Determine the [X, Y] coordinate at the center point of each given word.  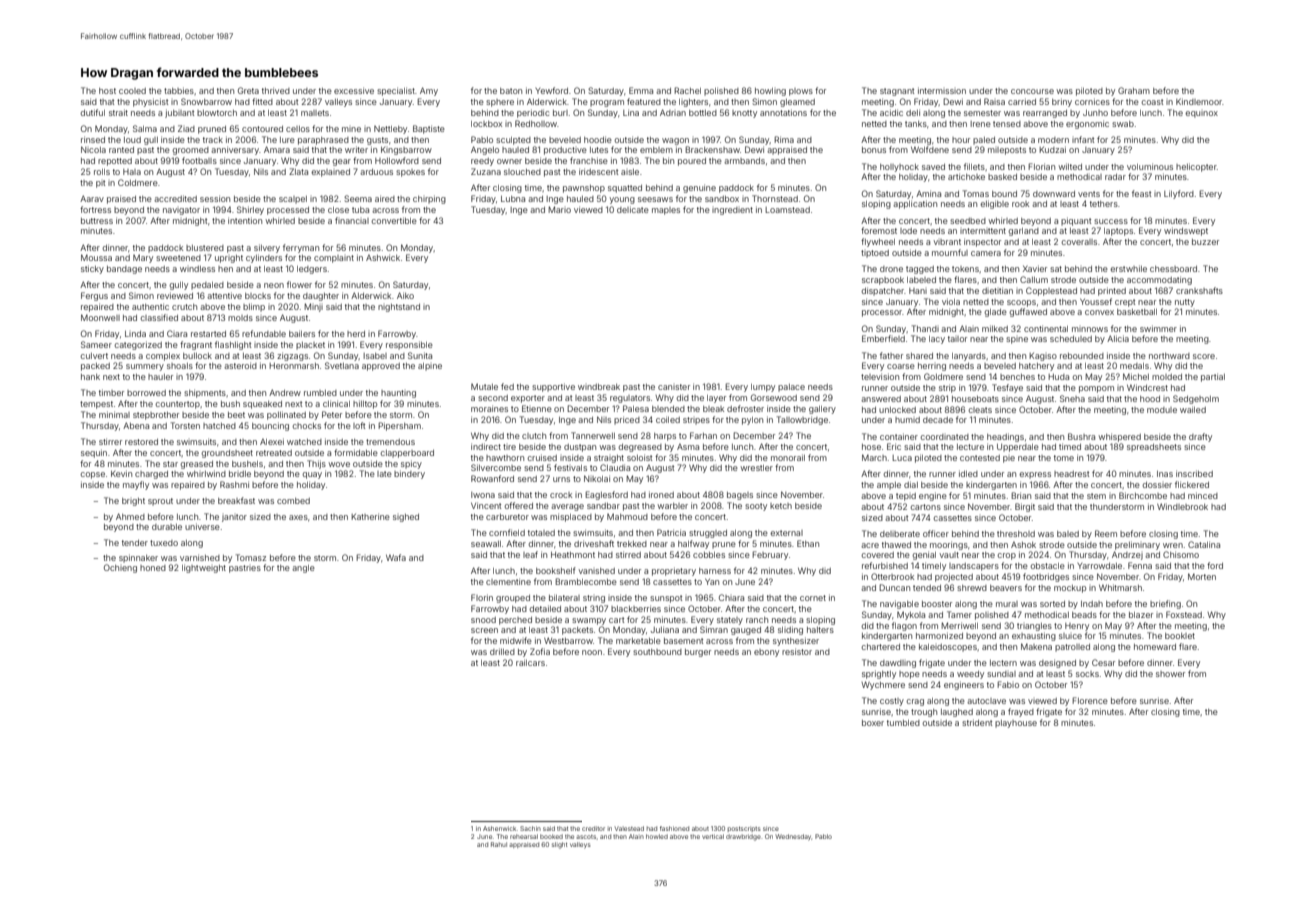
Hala [132, 172]
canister [674, 387]
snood [483, 620]
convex [1099, 312]
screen [484, 630]
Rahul [499, 844]
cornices [1092, 101]
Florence [1090, 700]
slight [559, 845]
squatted [625, 189]
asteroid [240, 365]
